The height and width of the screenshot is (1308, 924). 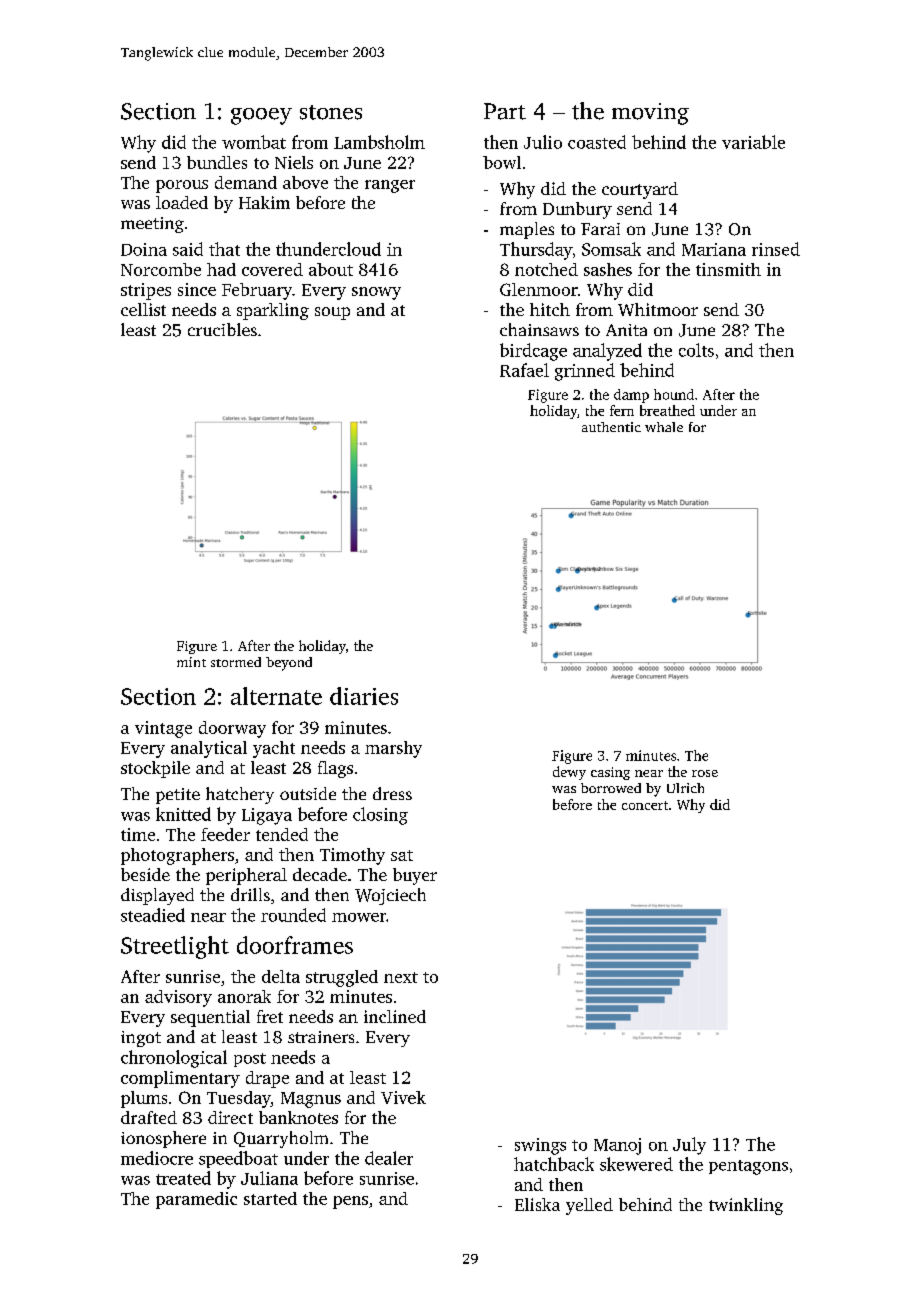 I want to click on started, so click(x=270, y=1198).
